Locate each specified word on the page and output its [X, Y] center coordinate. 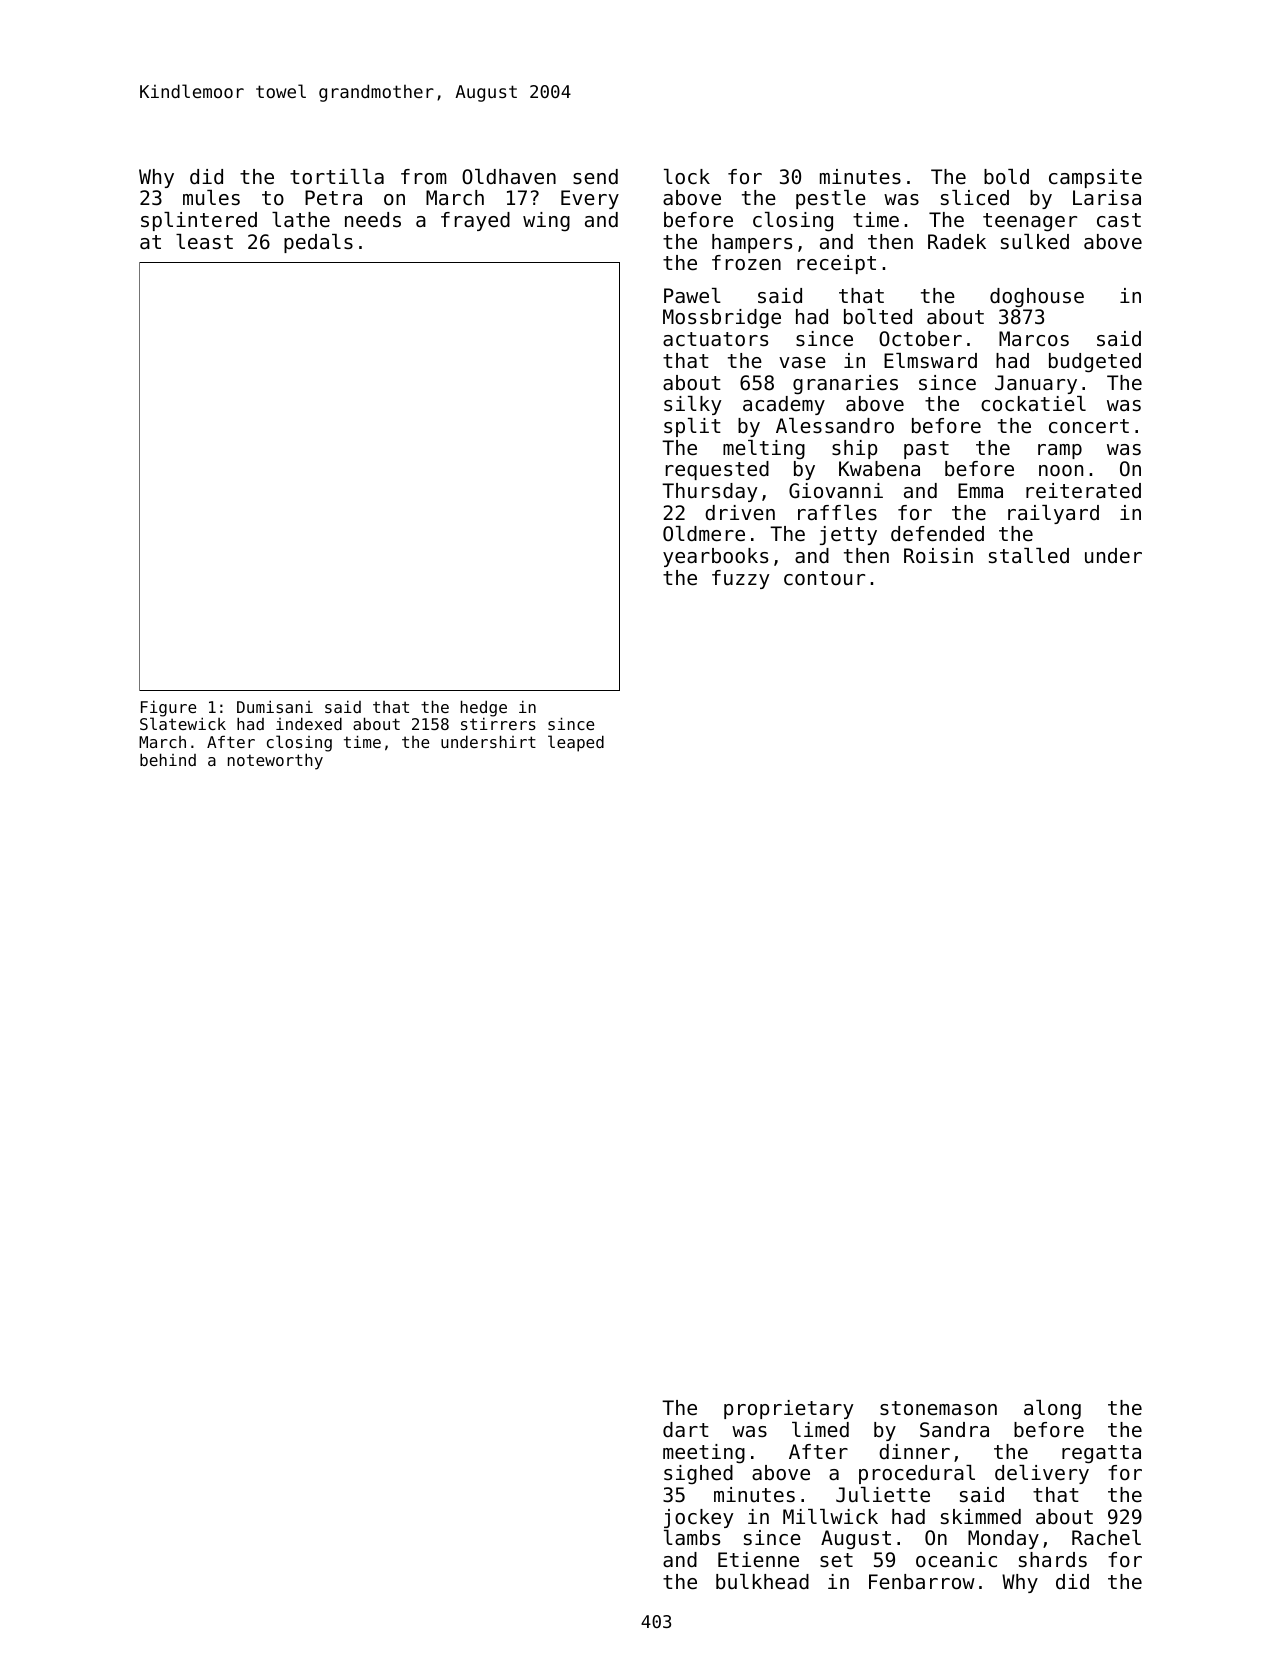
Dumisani [275, 707]
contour [824, 578]
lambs [692, 1537]
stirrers [498, 724]
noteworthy [275, 761]
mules [211, 198]
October [920, 339]
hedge [484, 708]
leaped [576, 743]
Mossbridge [722, 319]
